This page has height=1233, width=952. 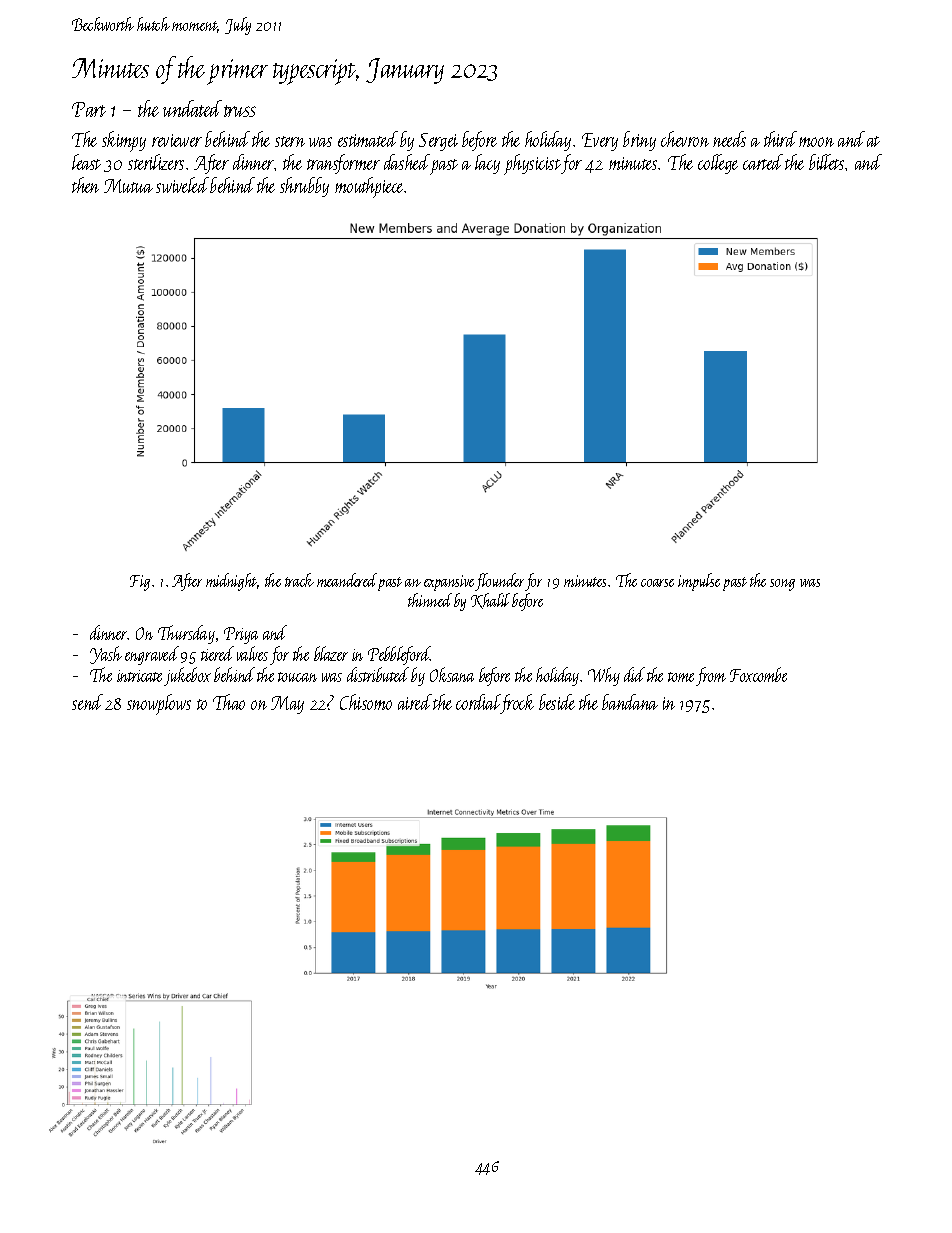 I want to click on physicist, so click(x=532, y=164).
